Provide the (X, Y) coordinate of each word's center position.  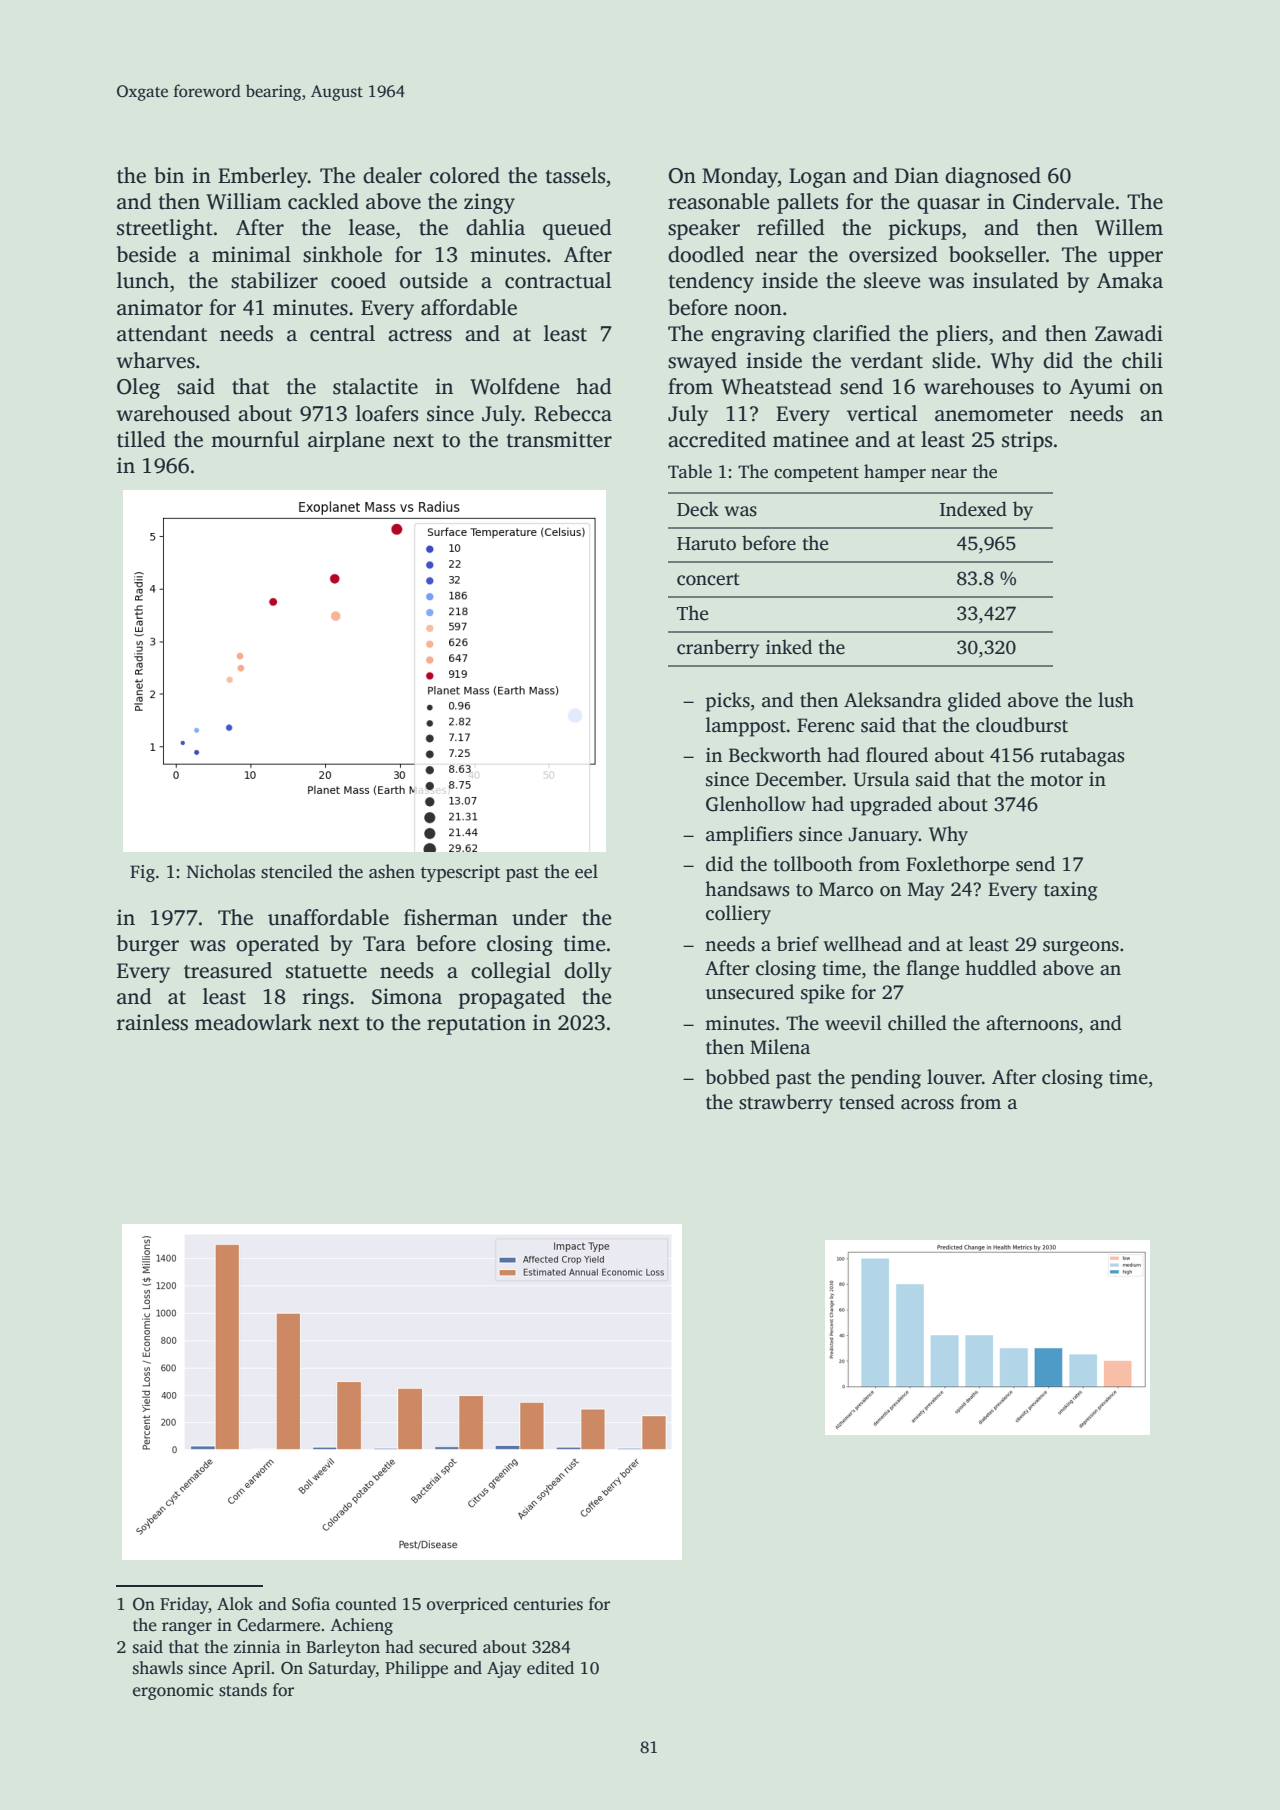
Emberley (263, 177)
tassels (575, 175)
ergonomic (173, 1691)
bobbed (737, 1077)
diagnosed (993, 177)
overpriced (467, 1605)
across (927, 1104)
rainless (152, 1022)
